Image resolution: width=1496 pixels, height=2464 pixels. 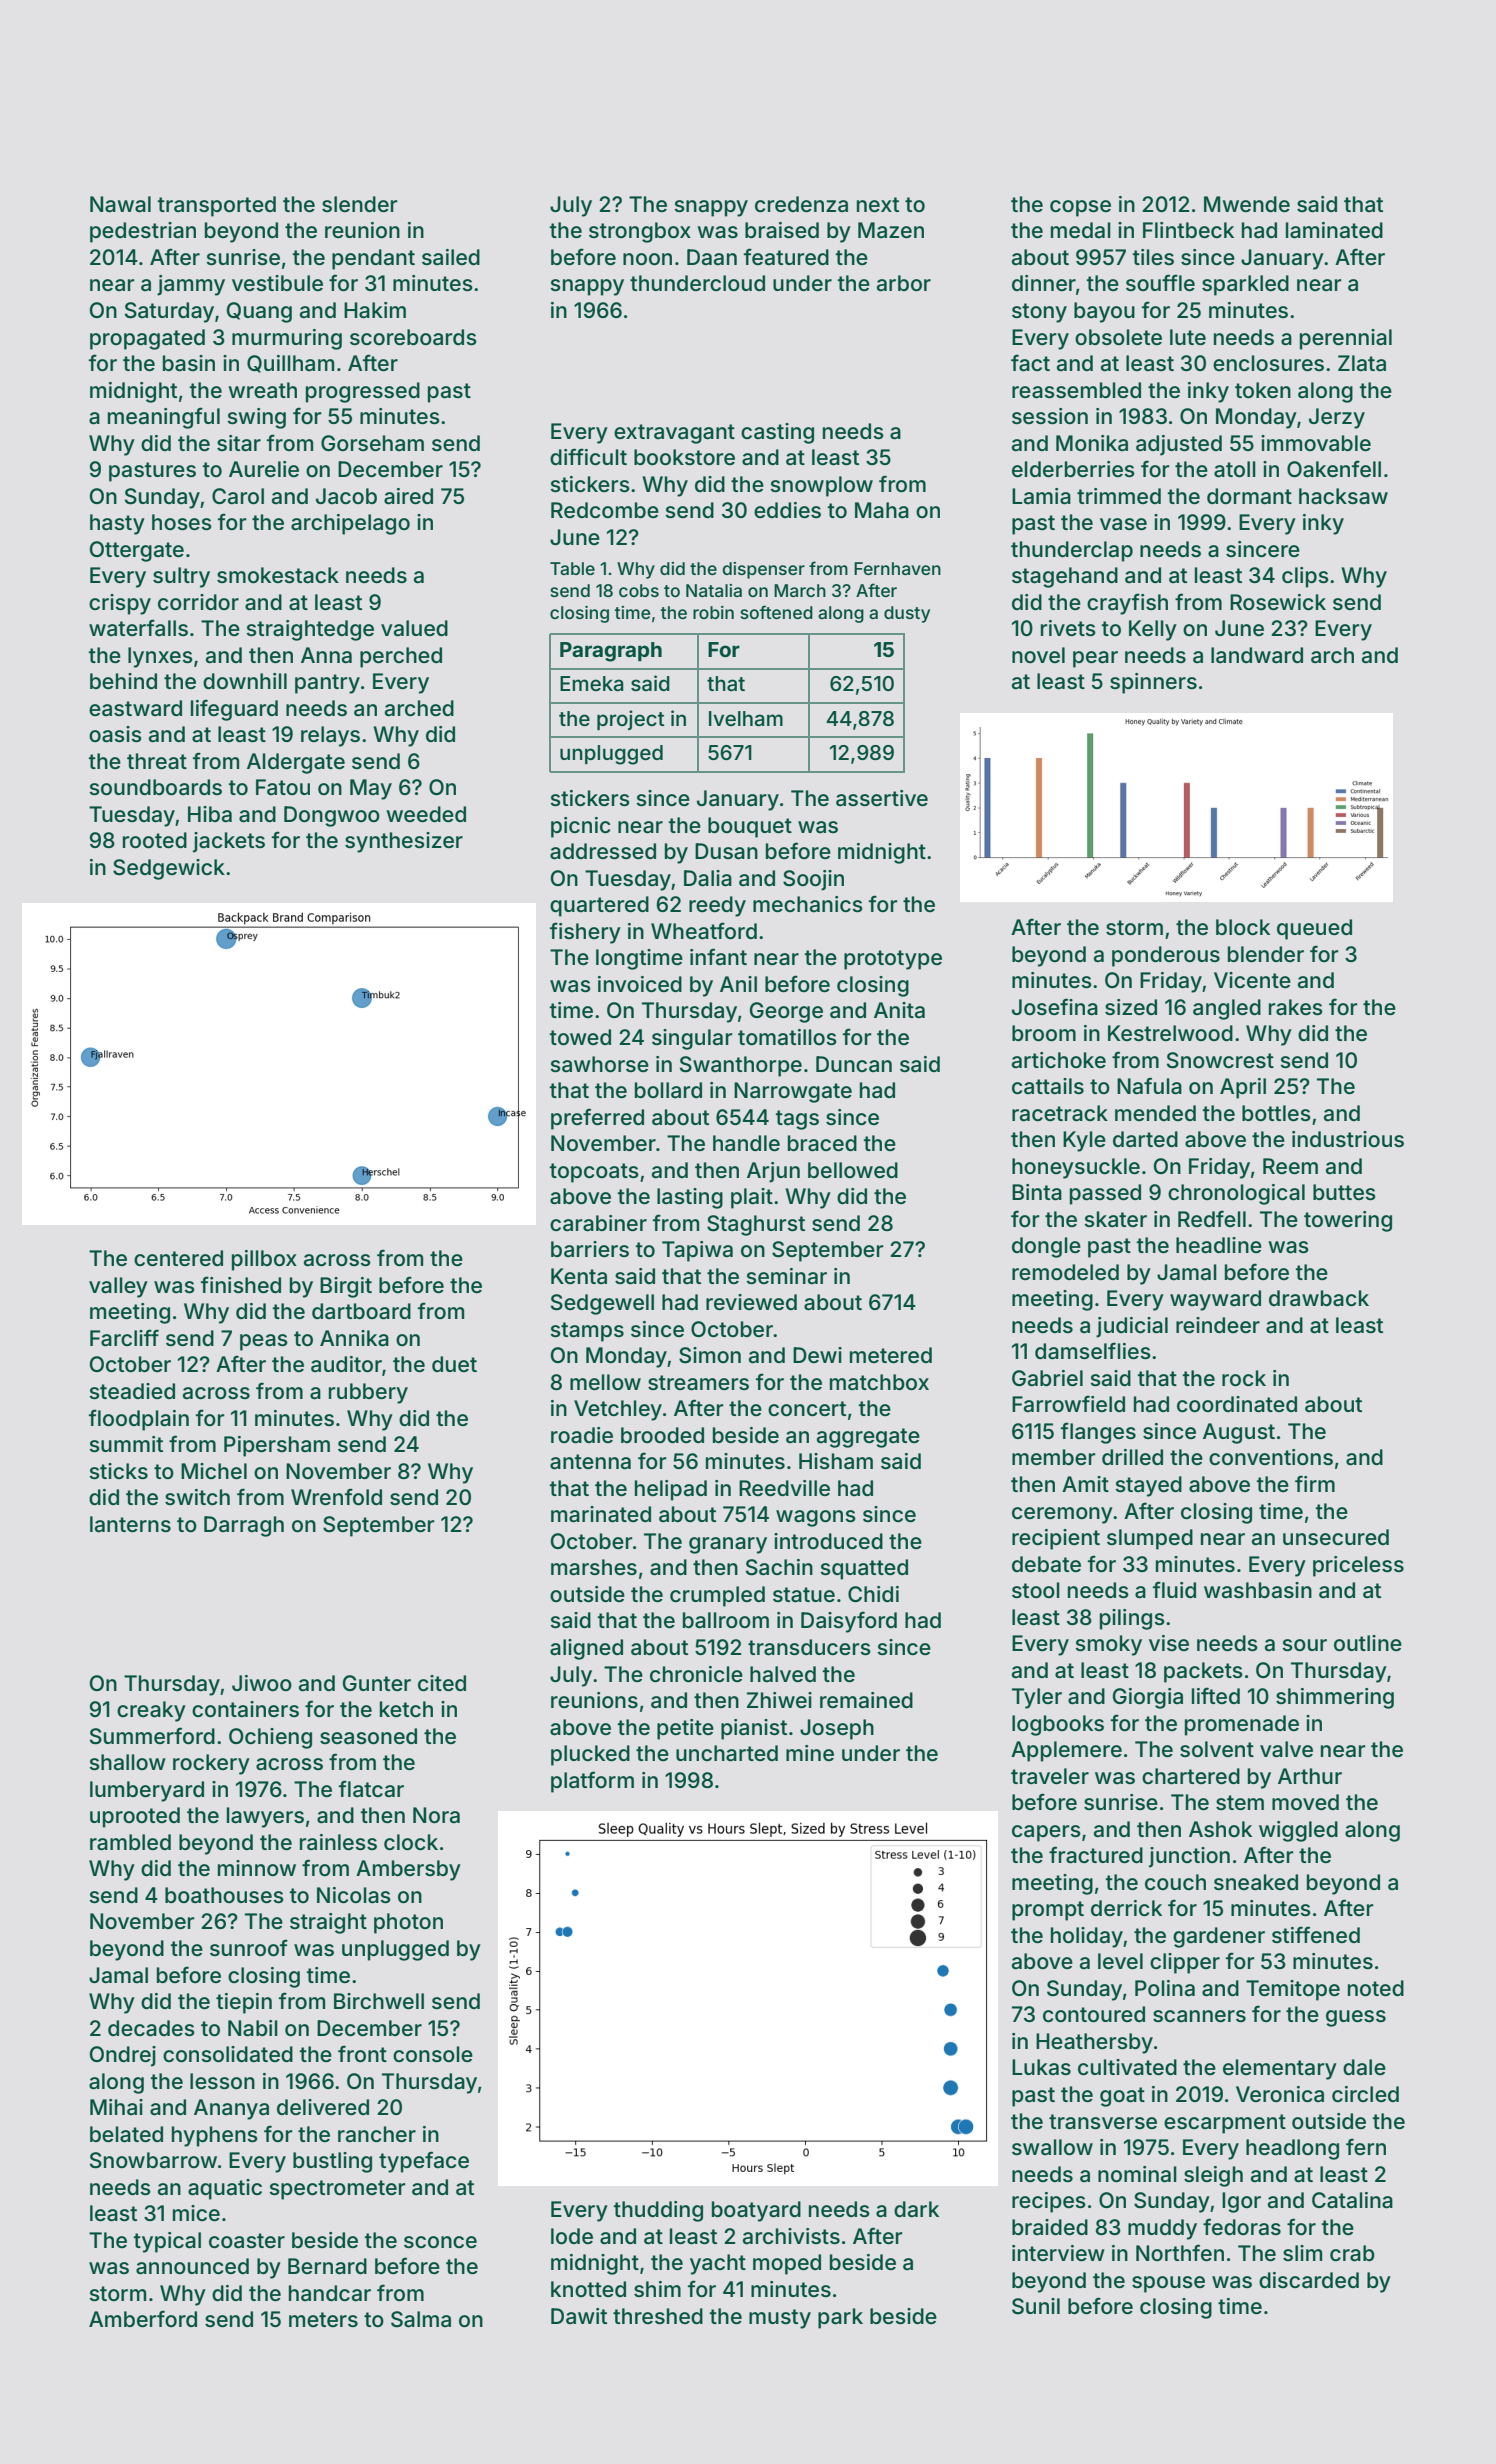 What do you see at coordinates (368, 1393) in the screenshot?
I see `rubbery` at bounding box center [368, 1393].
